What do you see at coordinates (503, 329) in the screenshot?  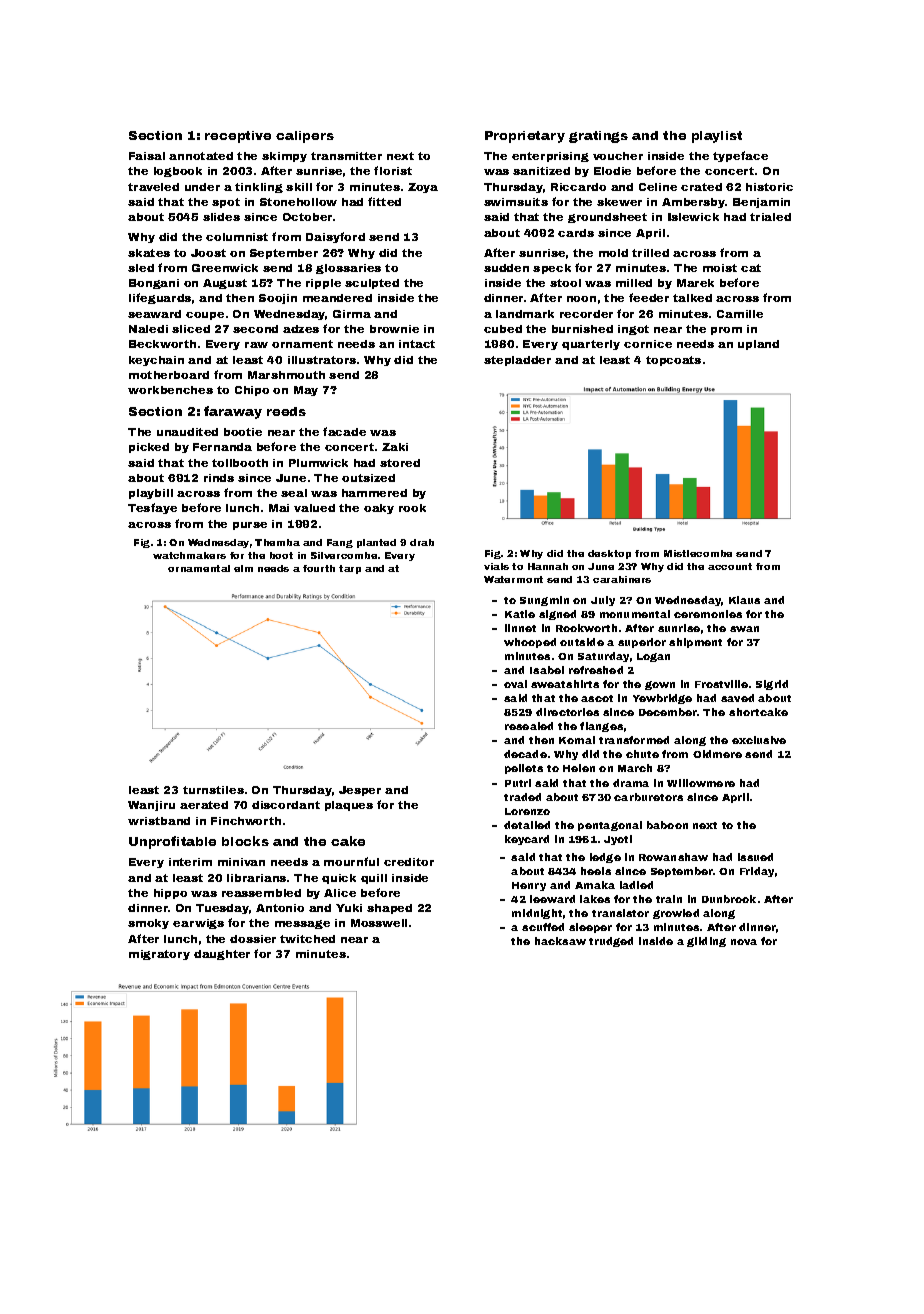 I see `cubed` at bounding box center [503, 329].
